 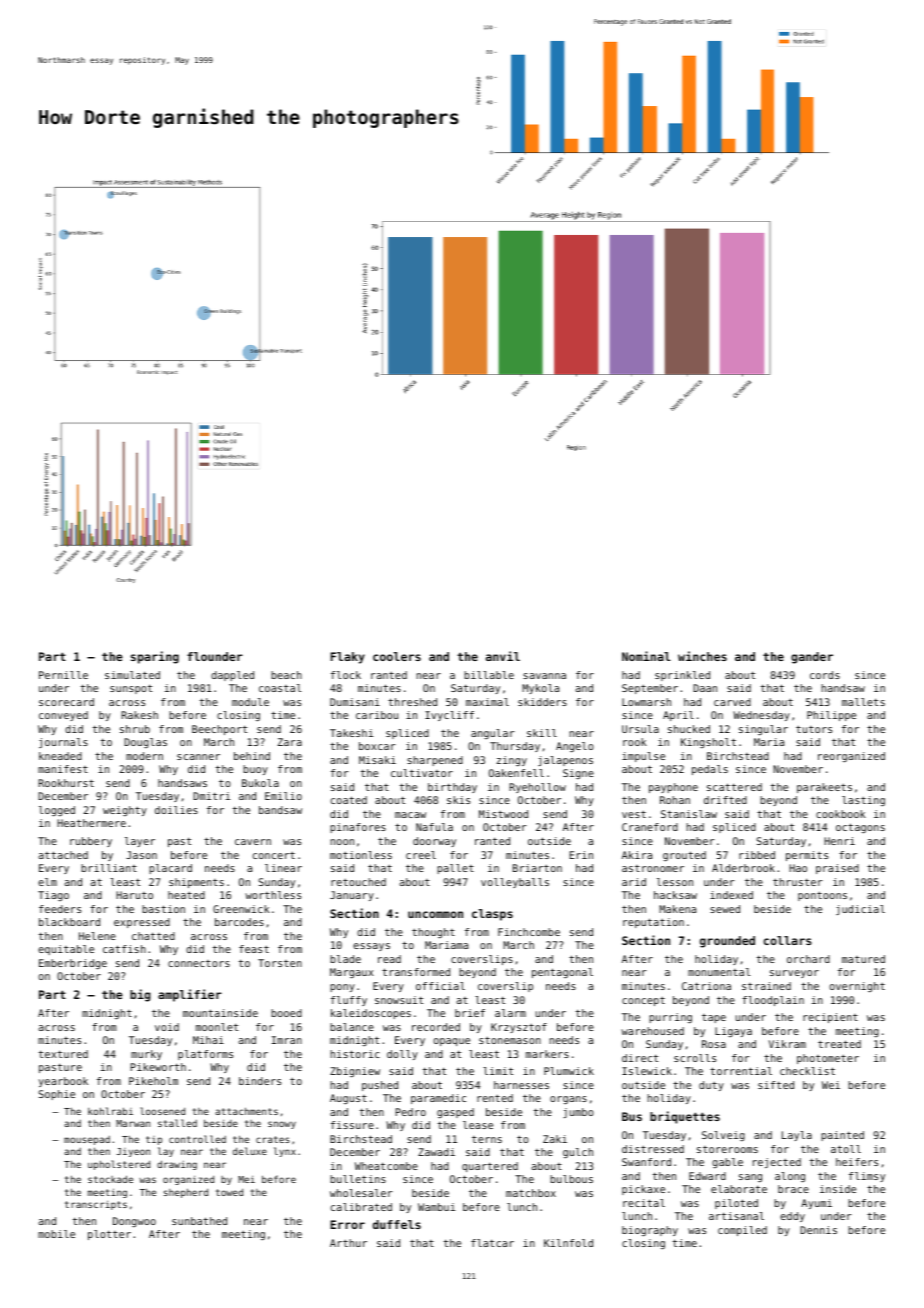 I want to click on Mistwood, so click(x=503, y=814).
